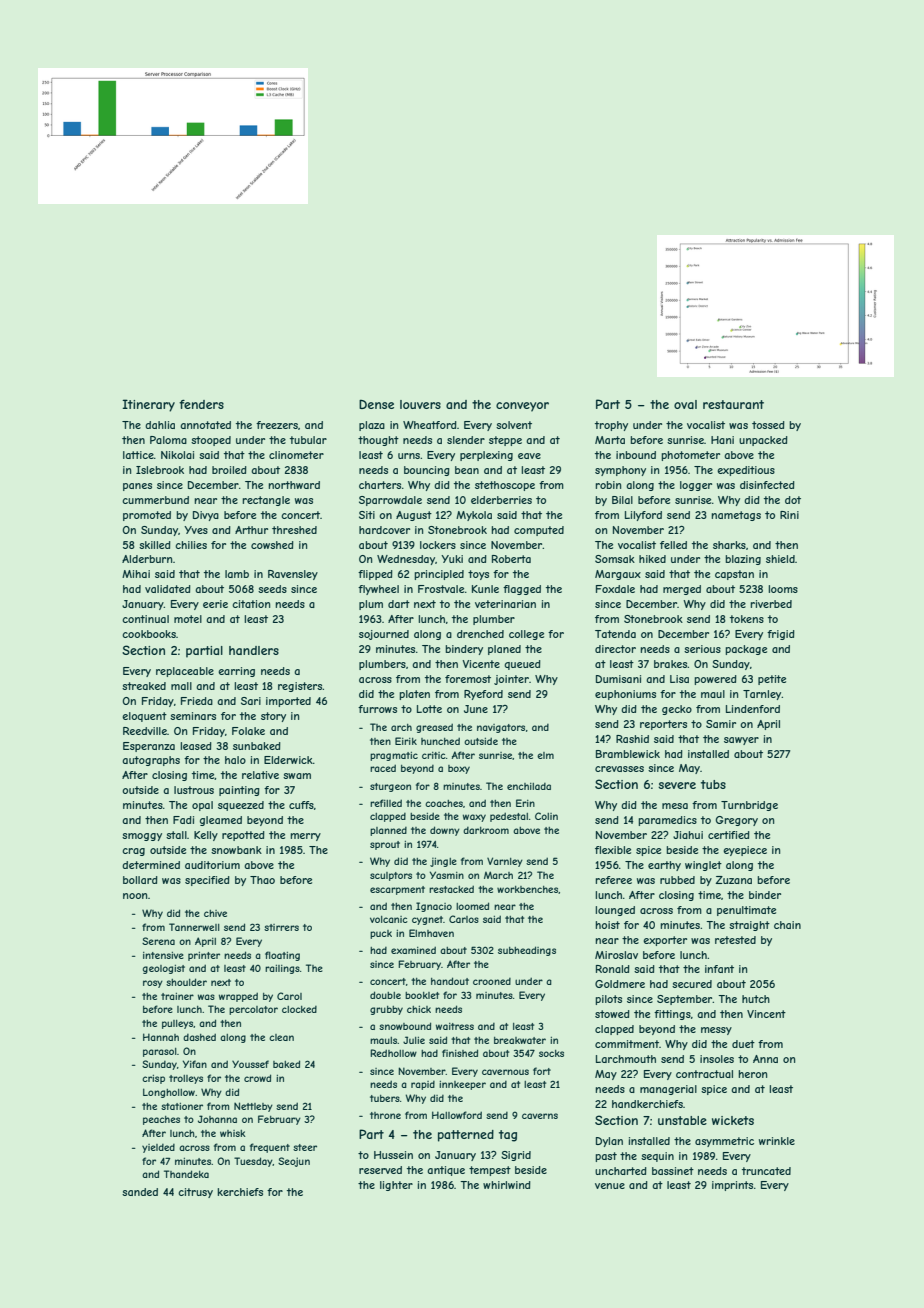 Image resolution: width=924 pixels, height=1308 pixels. Describe the element at coordinates (529, 786) in the image. I see `enchilada` at that location.
